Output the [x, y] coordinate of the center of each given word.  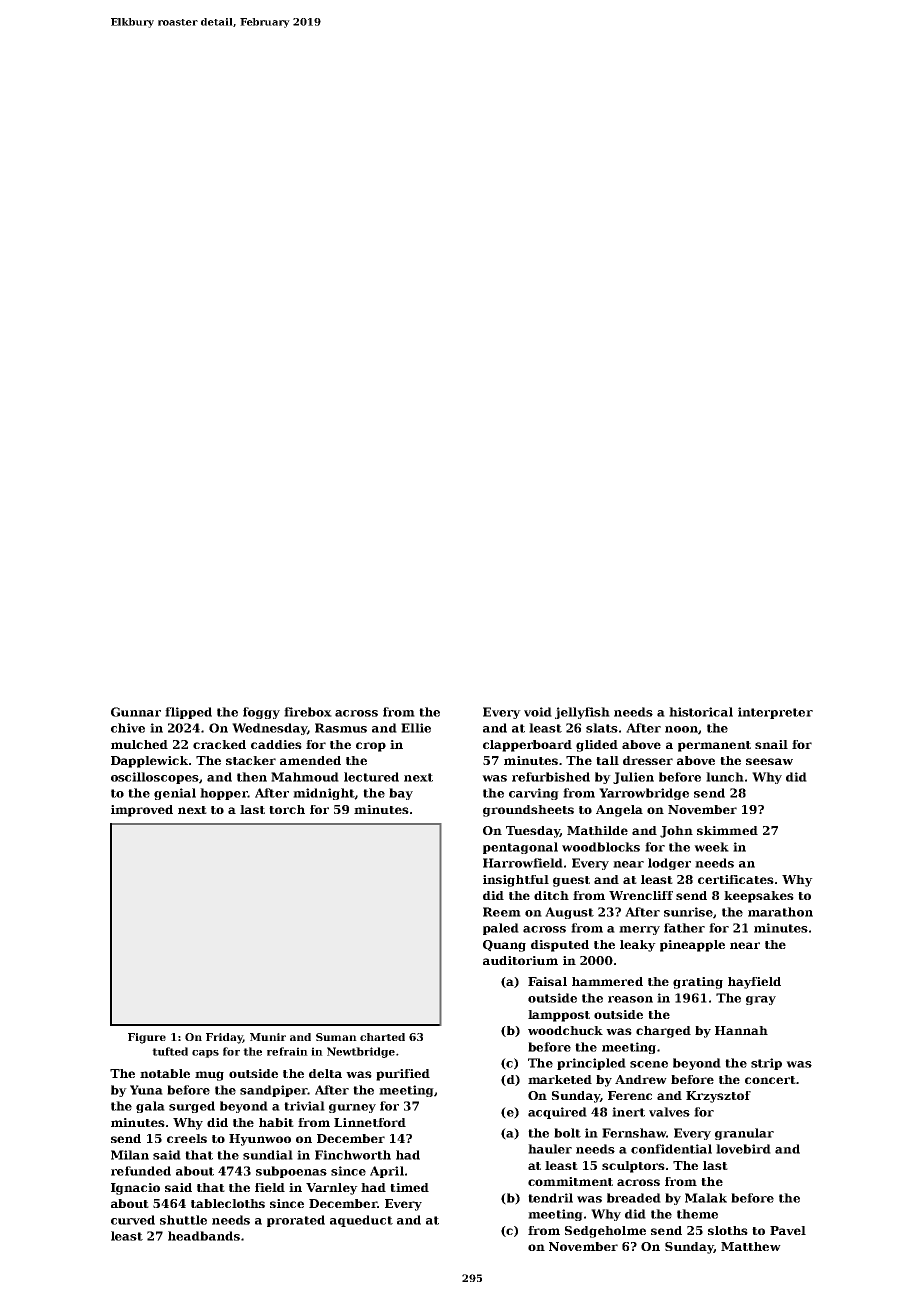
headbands [204, 1236]
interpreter [775, 713]
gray [761, 1000]
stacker [251, 760]
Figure [147, 1038]
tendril [550, 1198]
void [538, 712]
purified [403, 1075]
